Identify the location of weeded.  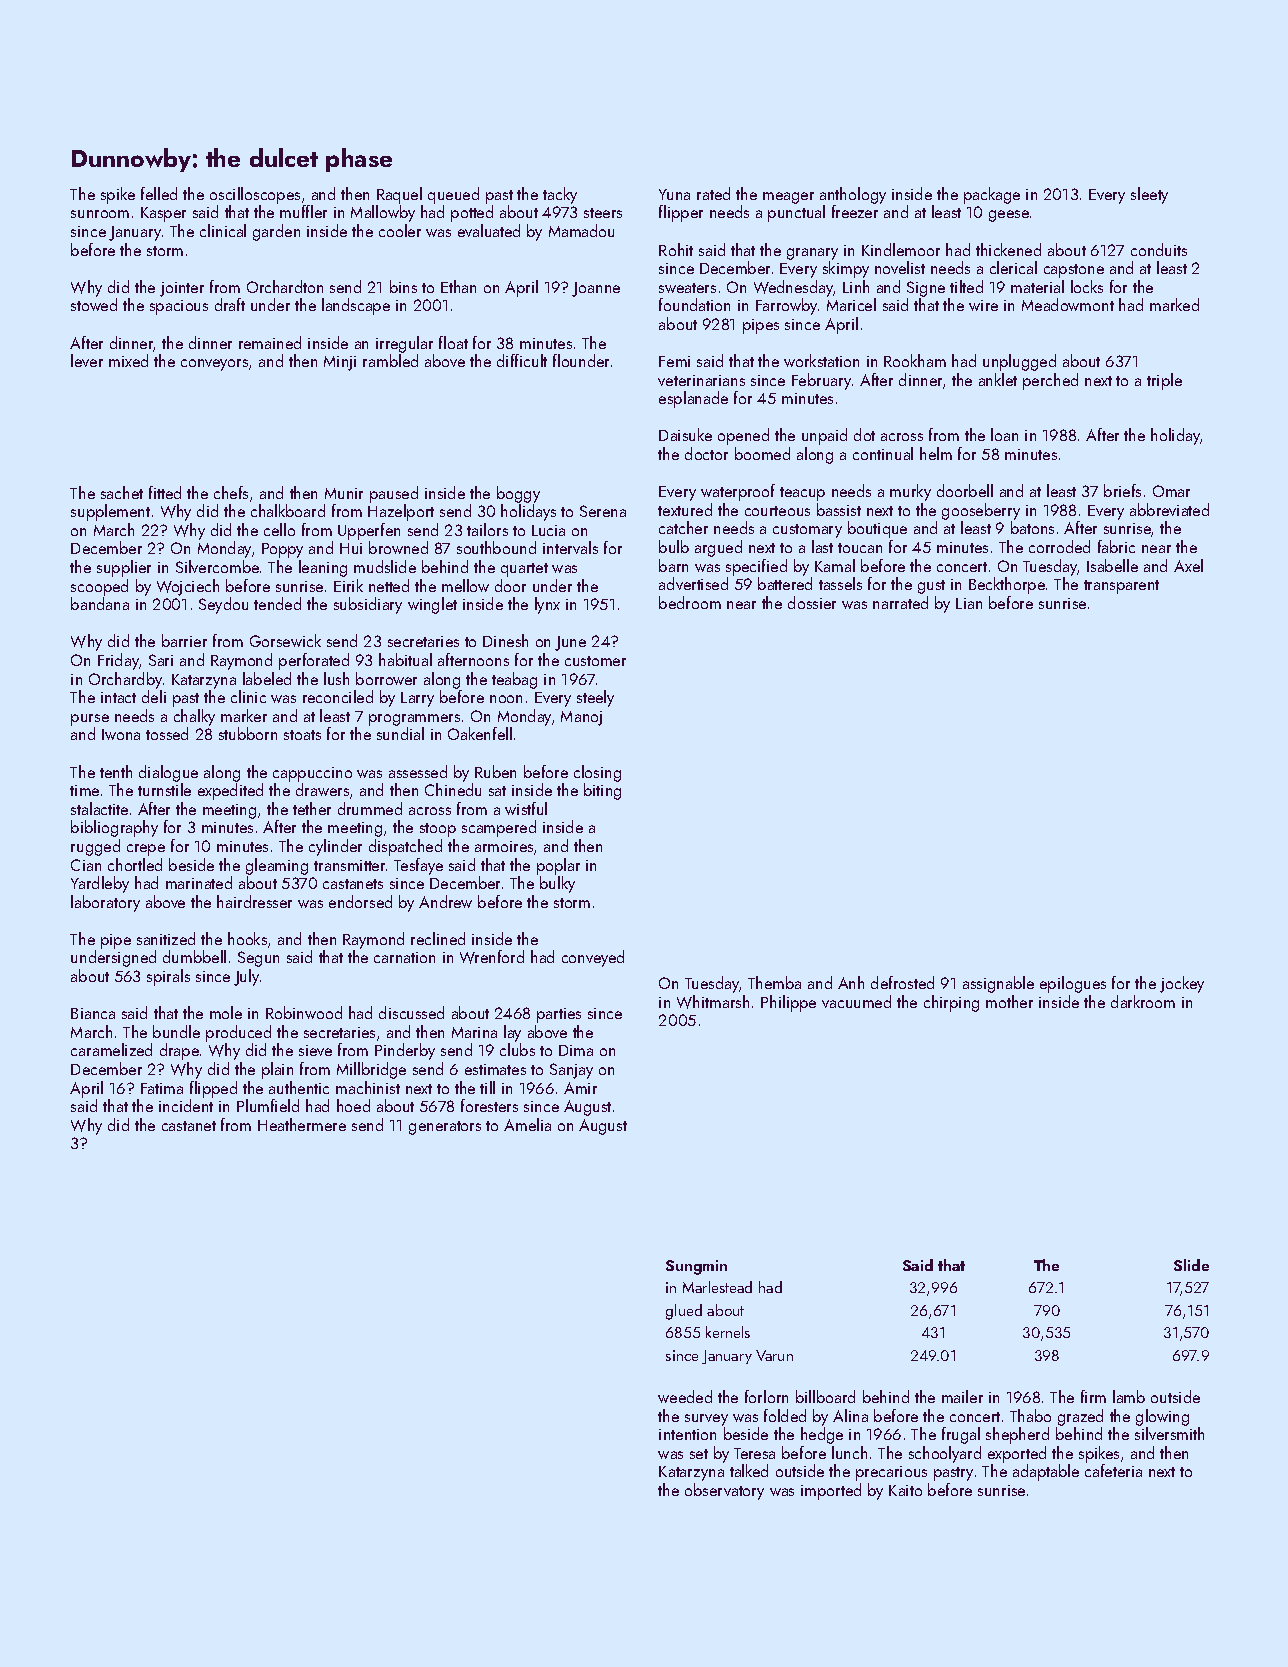
(685, 1396).
